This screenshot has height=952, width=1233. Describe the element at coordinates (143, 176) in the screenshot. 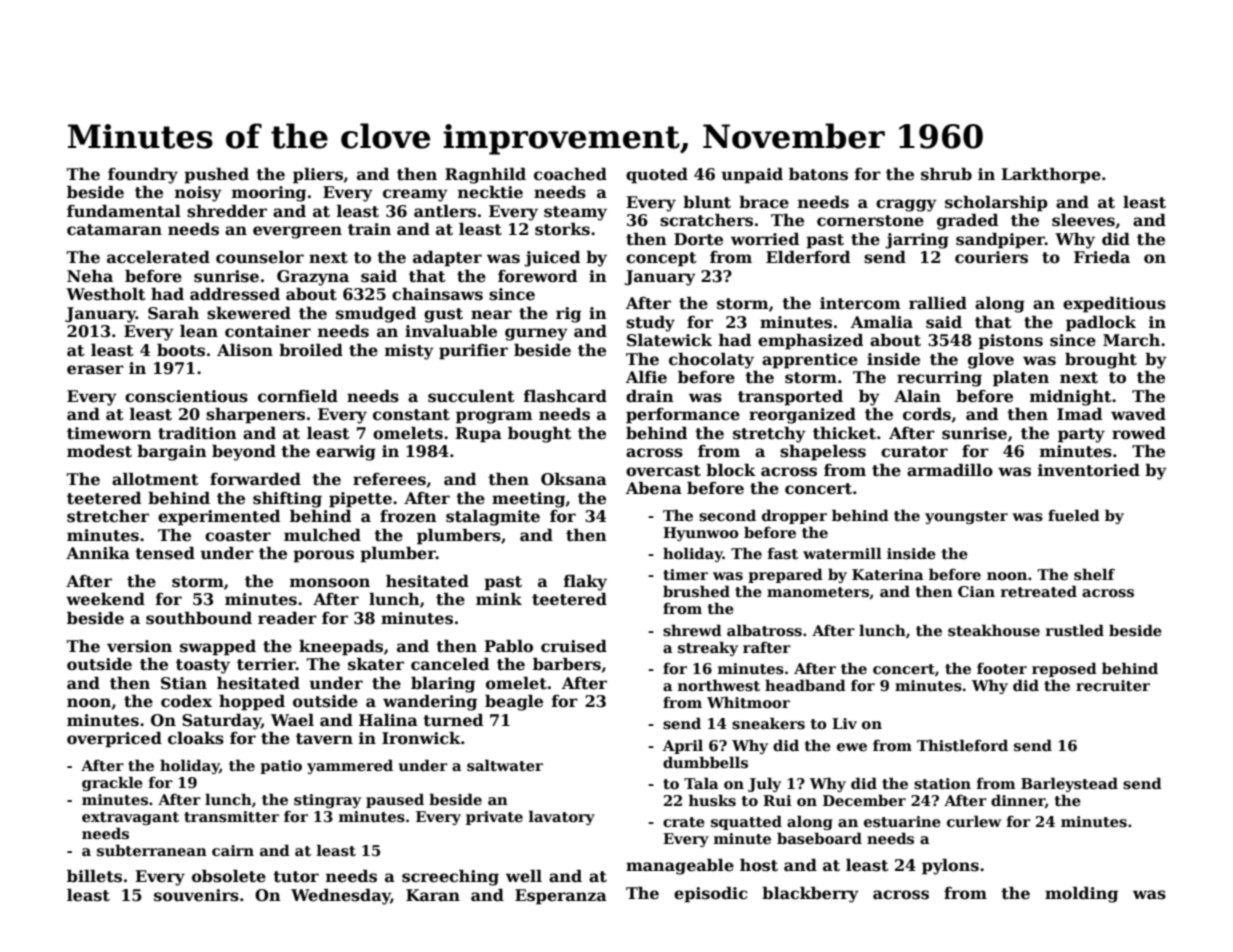

I see `foundry` at that location.
